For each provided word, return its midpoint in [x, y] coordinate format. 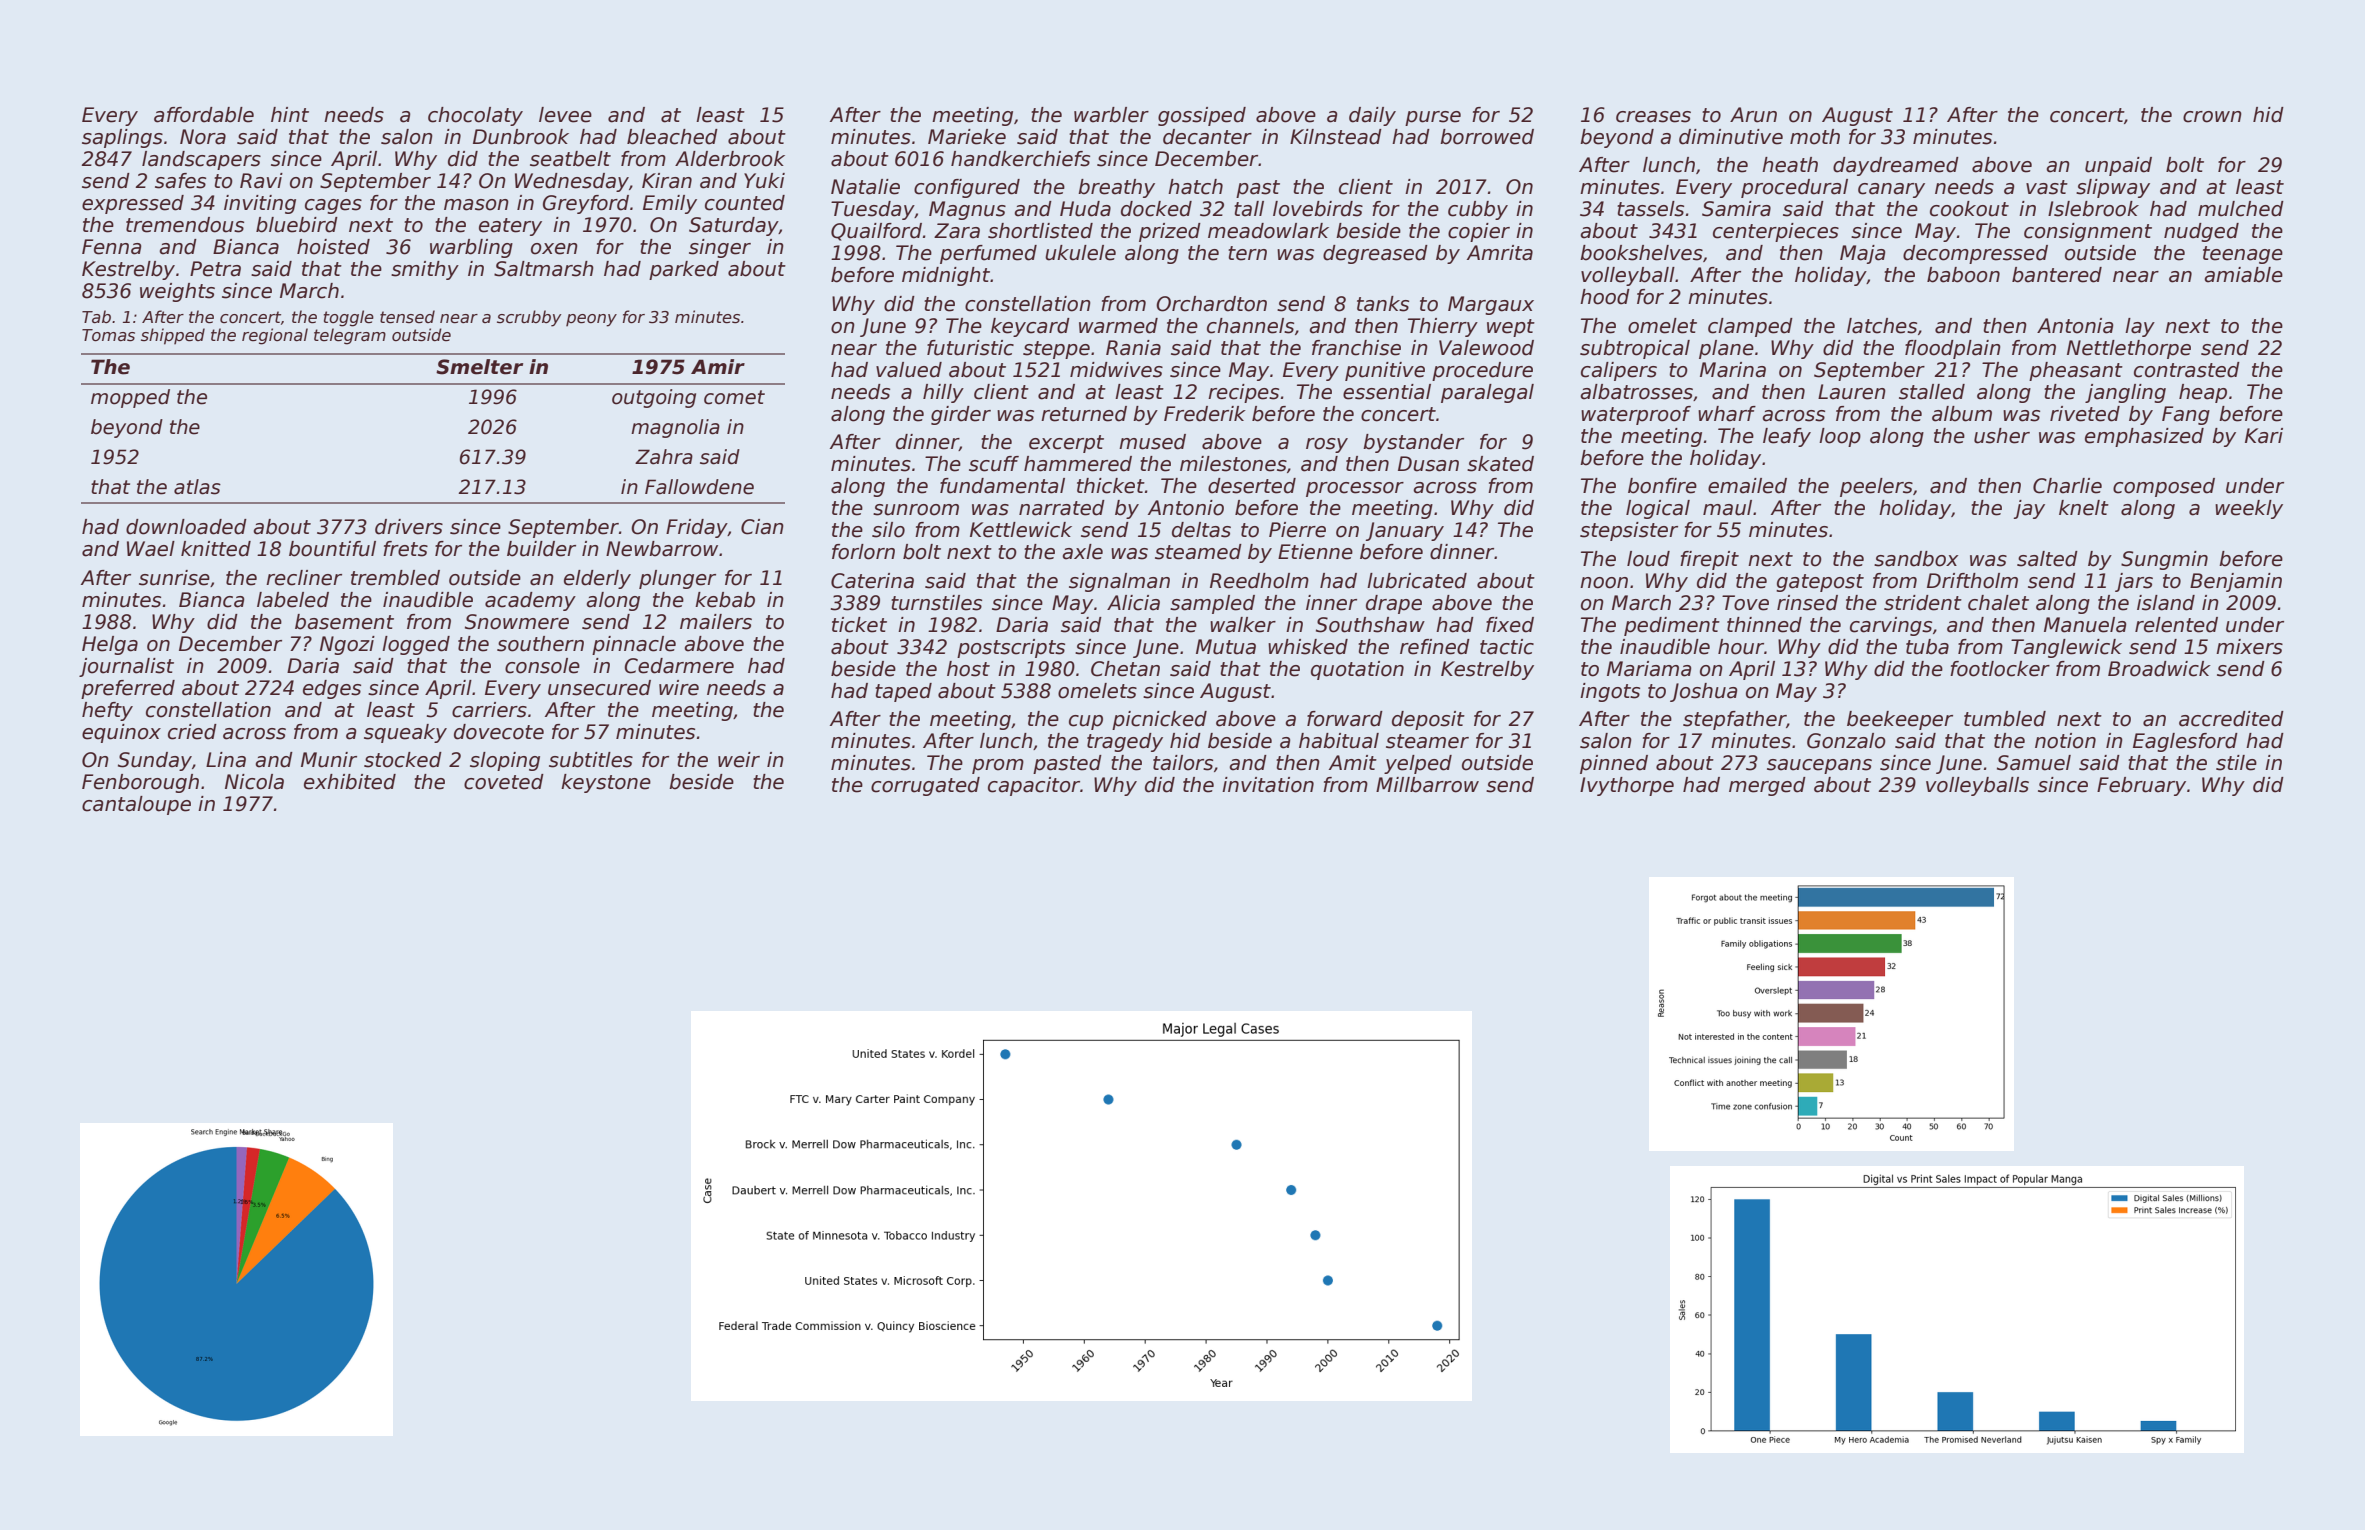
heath [1790, 165]
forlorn [863, 552]
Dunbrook [521, 137]
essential [1387, 392]
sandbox [1916, 559]
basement [344, 622]
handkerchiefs [1020, 159]
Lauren [1852, 392]
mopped [130, 398]
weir [739, 760]
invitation [1268, 785]
